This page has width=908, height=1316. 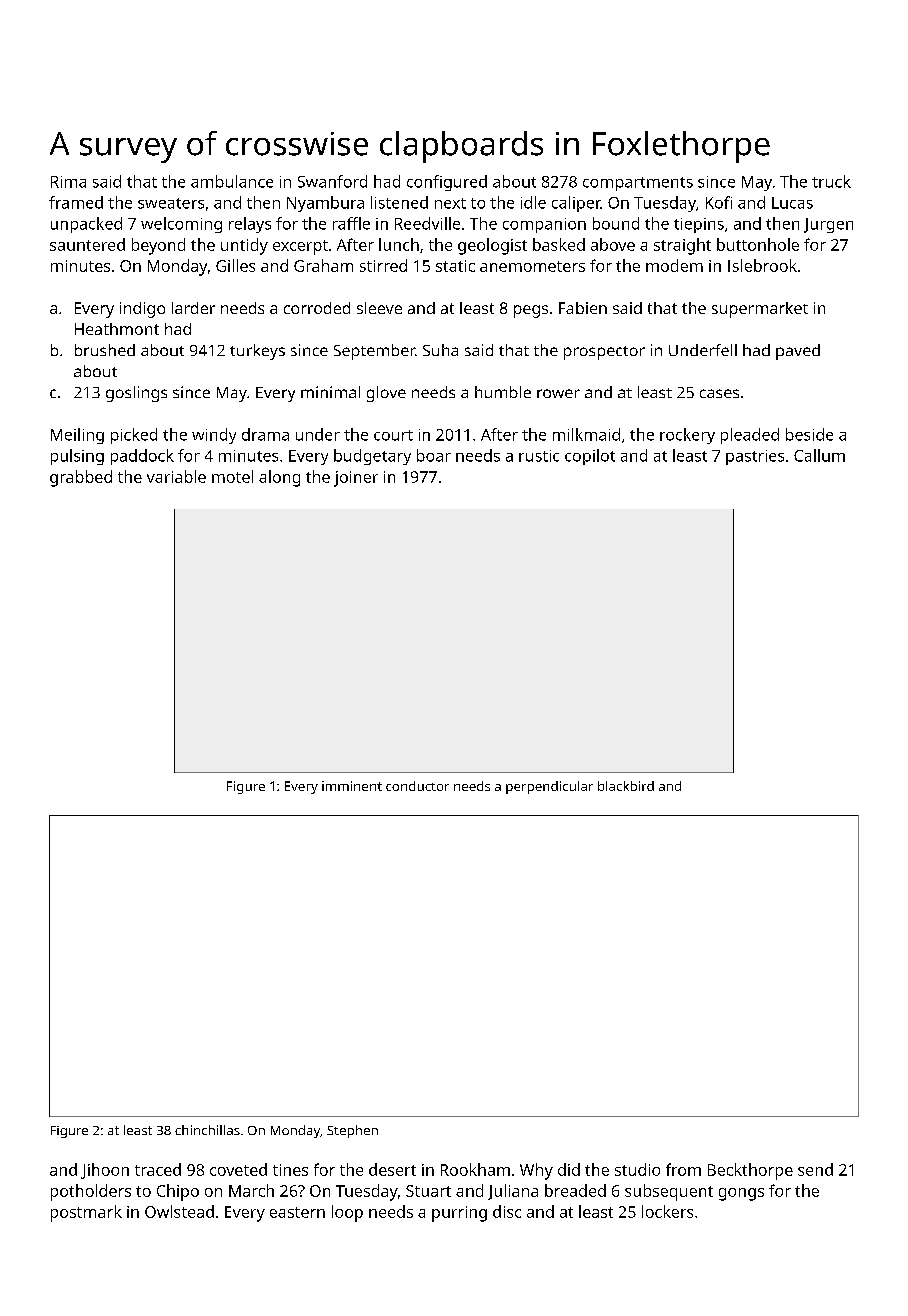 I want to click on variable, so click(x=176, y=476).
